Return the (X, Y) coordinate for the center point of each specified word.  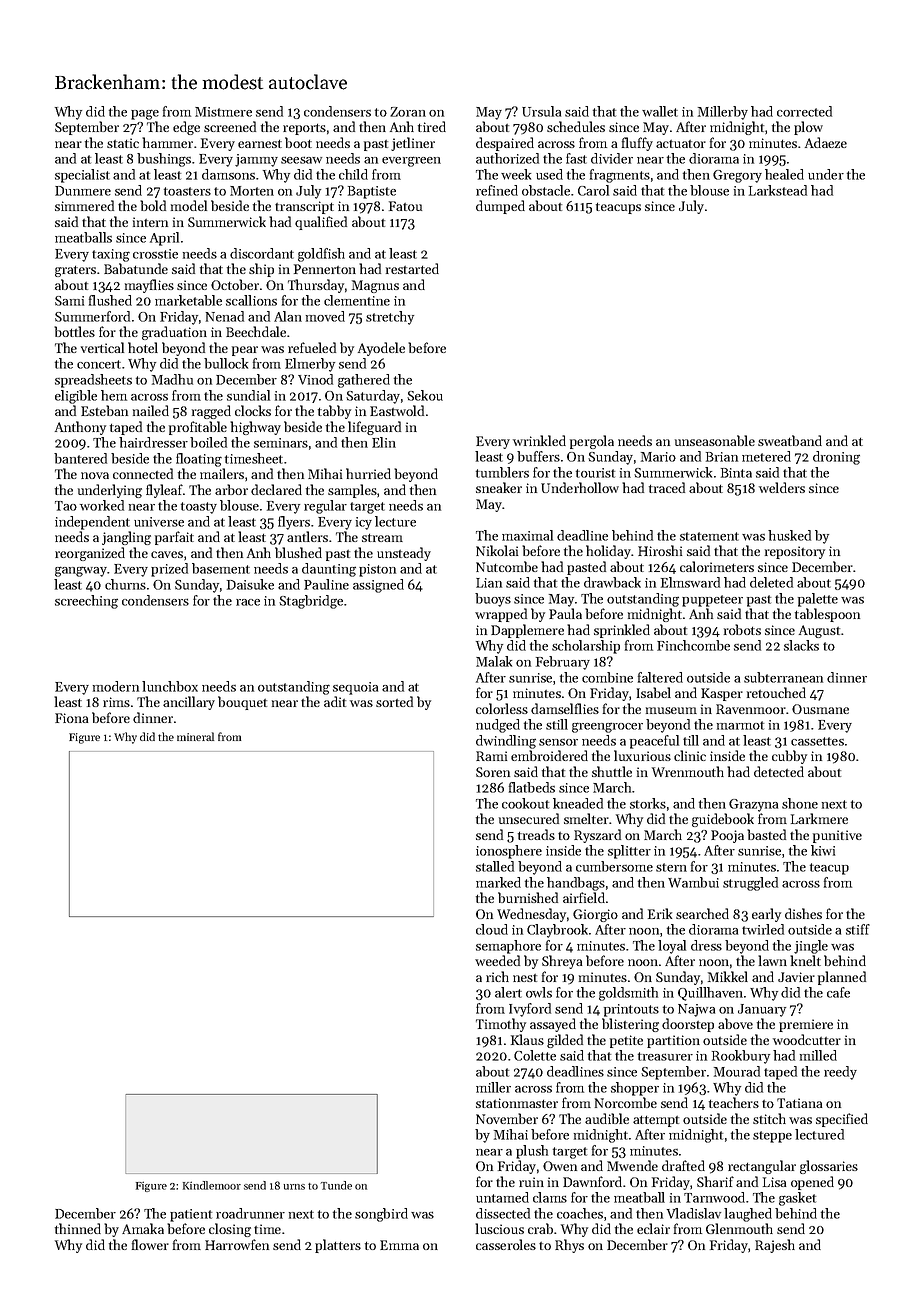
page (145, 114)
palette (818, 600)
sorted (394, 701)
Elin (384, 442)
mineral (195, 736)
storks (648, 803)
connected (143, 473)
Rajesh (775, 1246)
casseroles (506, 1244)
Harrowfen (237, 1244)
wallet (660, 111)
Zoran (408, 112)
